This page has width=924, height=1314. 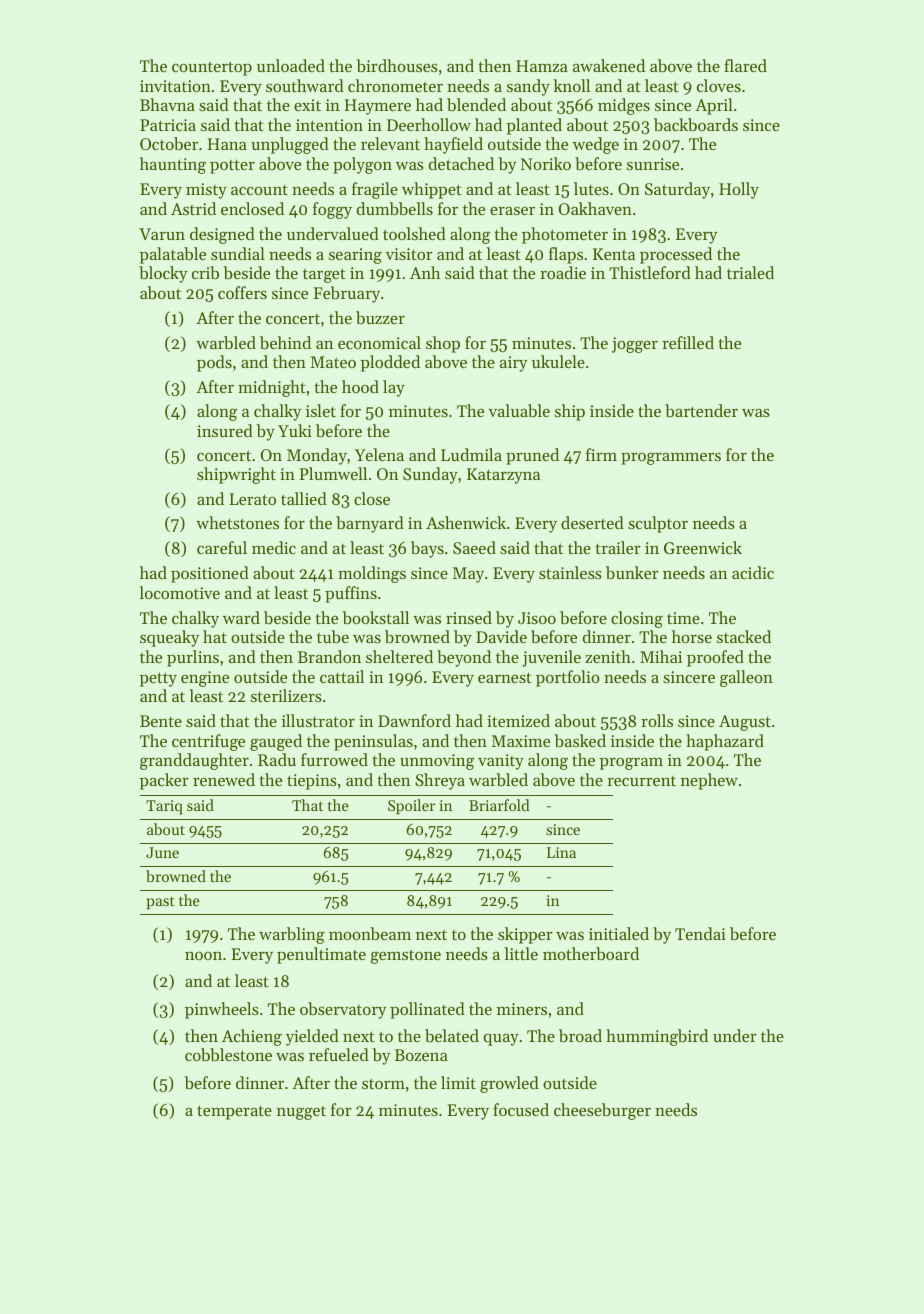 I want to click on potter, so click(x=232, y=167).
